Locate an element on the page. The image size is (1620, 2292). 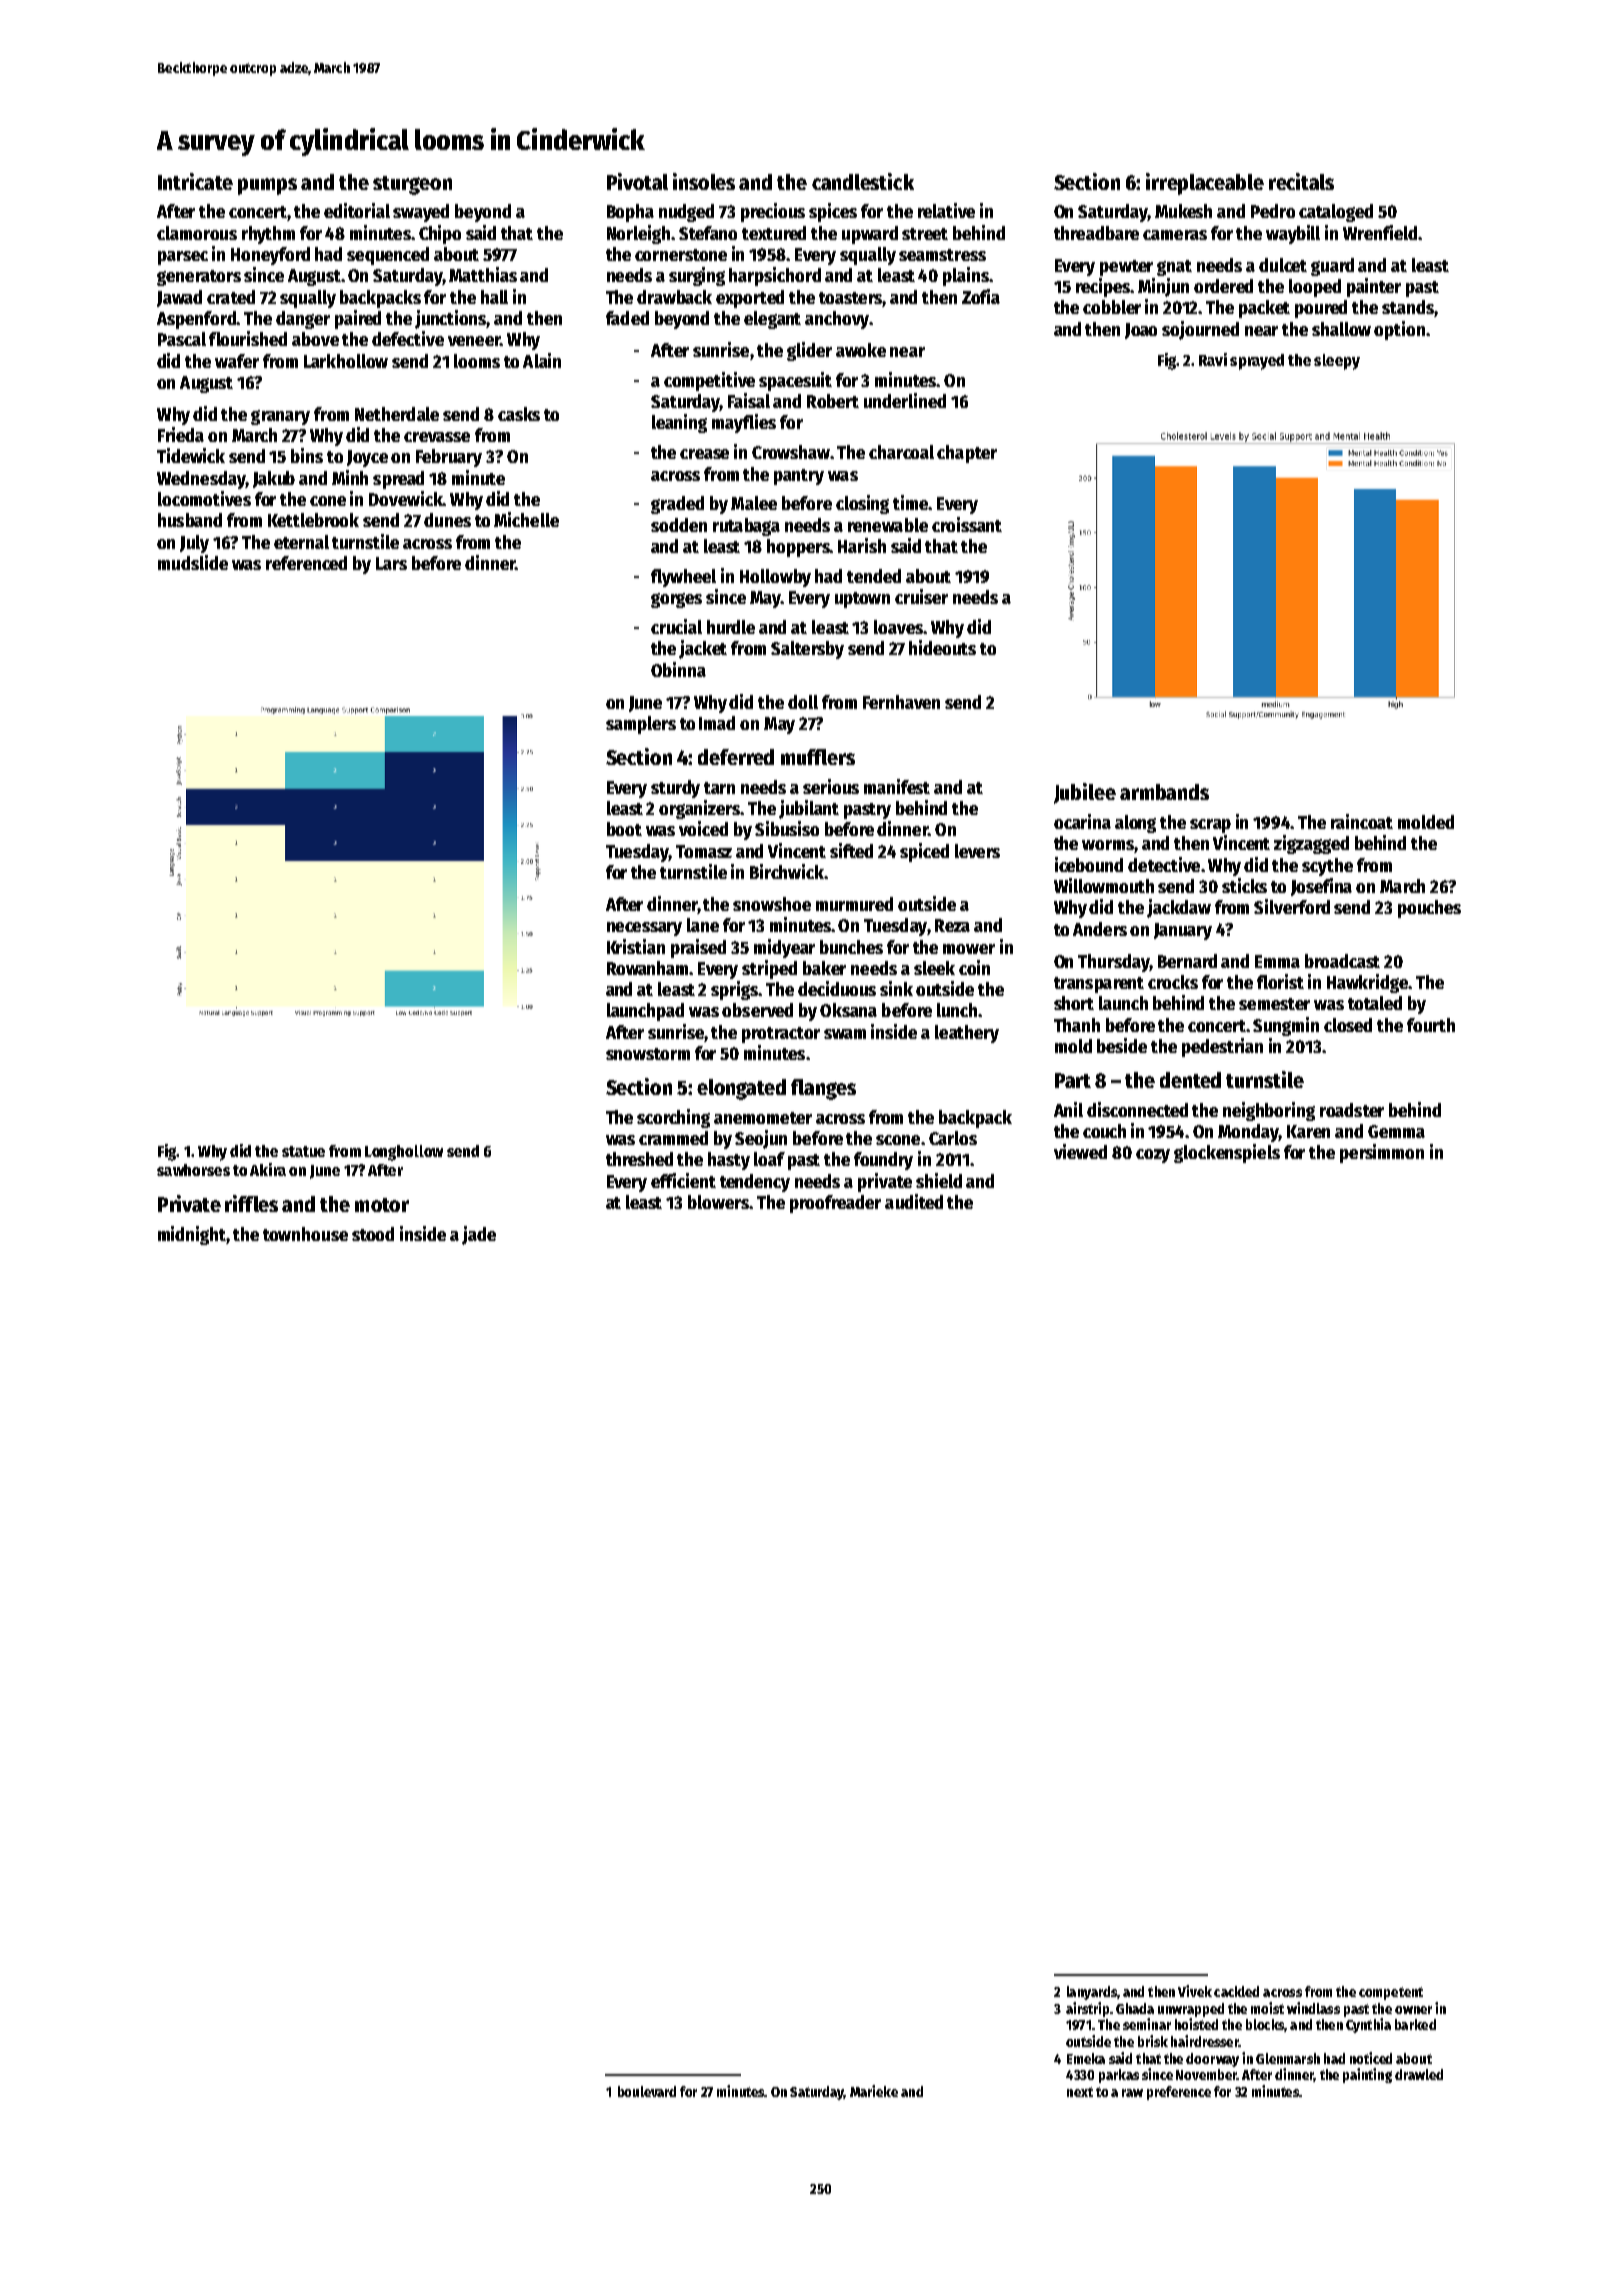
boulevard is located at coordinates (647, 2091).
